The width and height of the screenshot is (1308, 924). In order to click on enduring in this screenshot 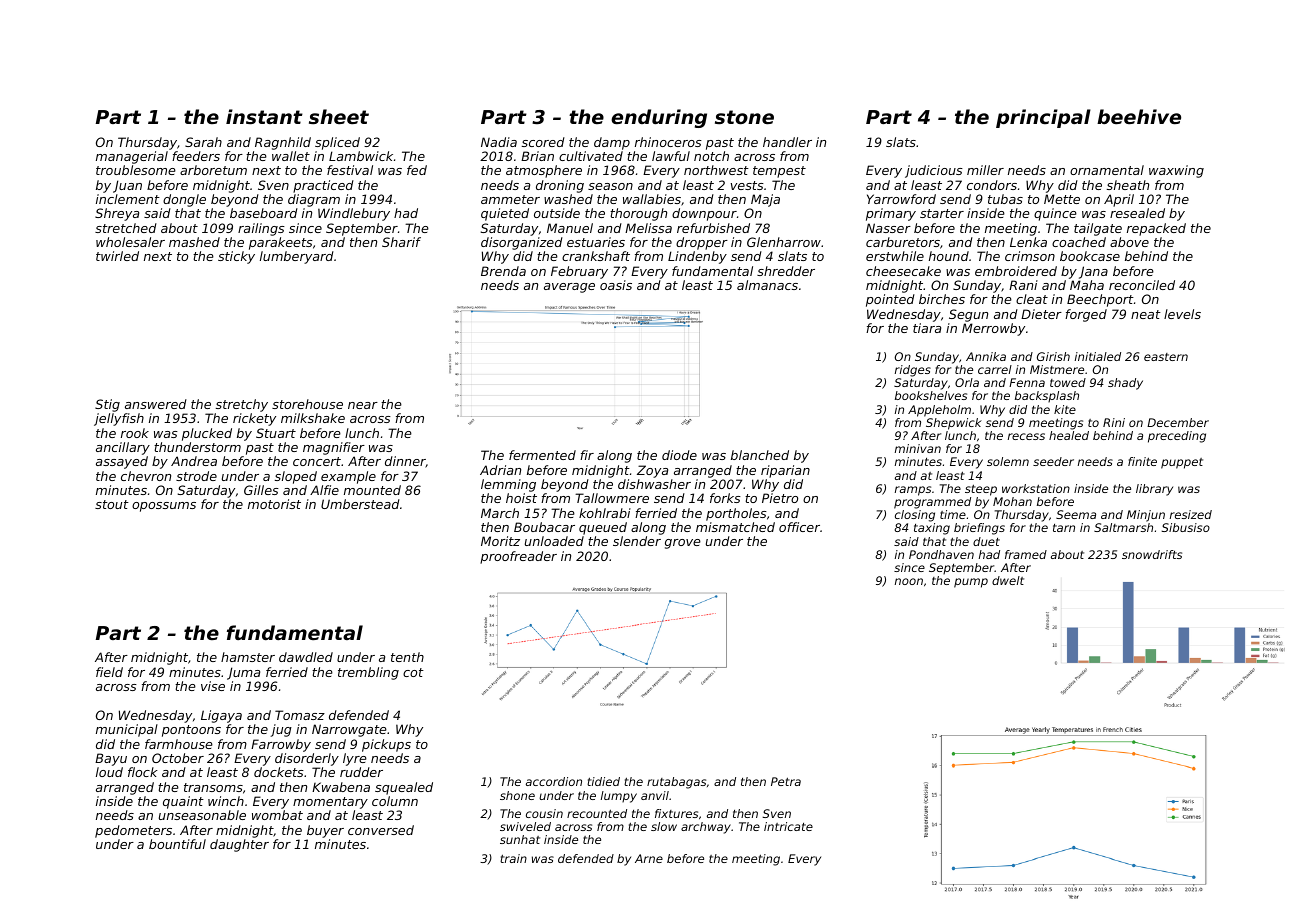, I will do `click(659, 118)`.
